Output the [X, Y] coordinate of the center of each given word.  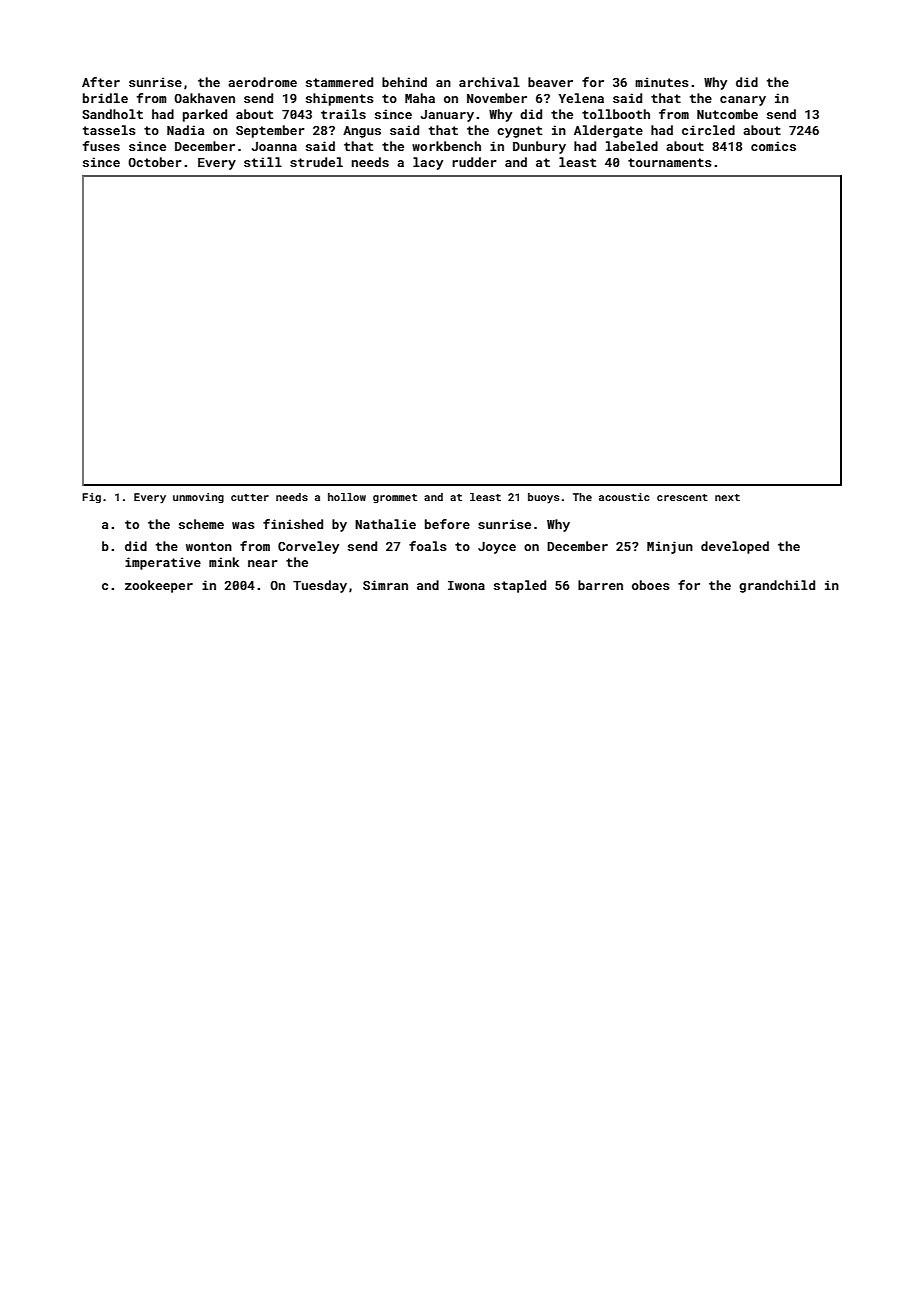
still [263, 162]
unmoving [198, 498]
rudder [474, 162]
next [727, 497]
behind [404, 82]
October [155, 162]
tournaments [670, 162]
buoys [543, 498]
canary [743, 101]
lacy [428, 163]
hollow [347, 497]
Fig [91, 498]
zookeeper [159, 586]
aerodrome [262, 82]
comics [773, 146]
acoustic [624, 497]
